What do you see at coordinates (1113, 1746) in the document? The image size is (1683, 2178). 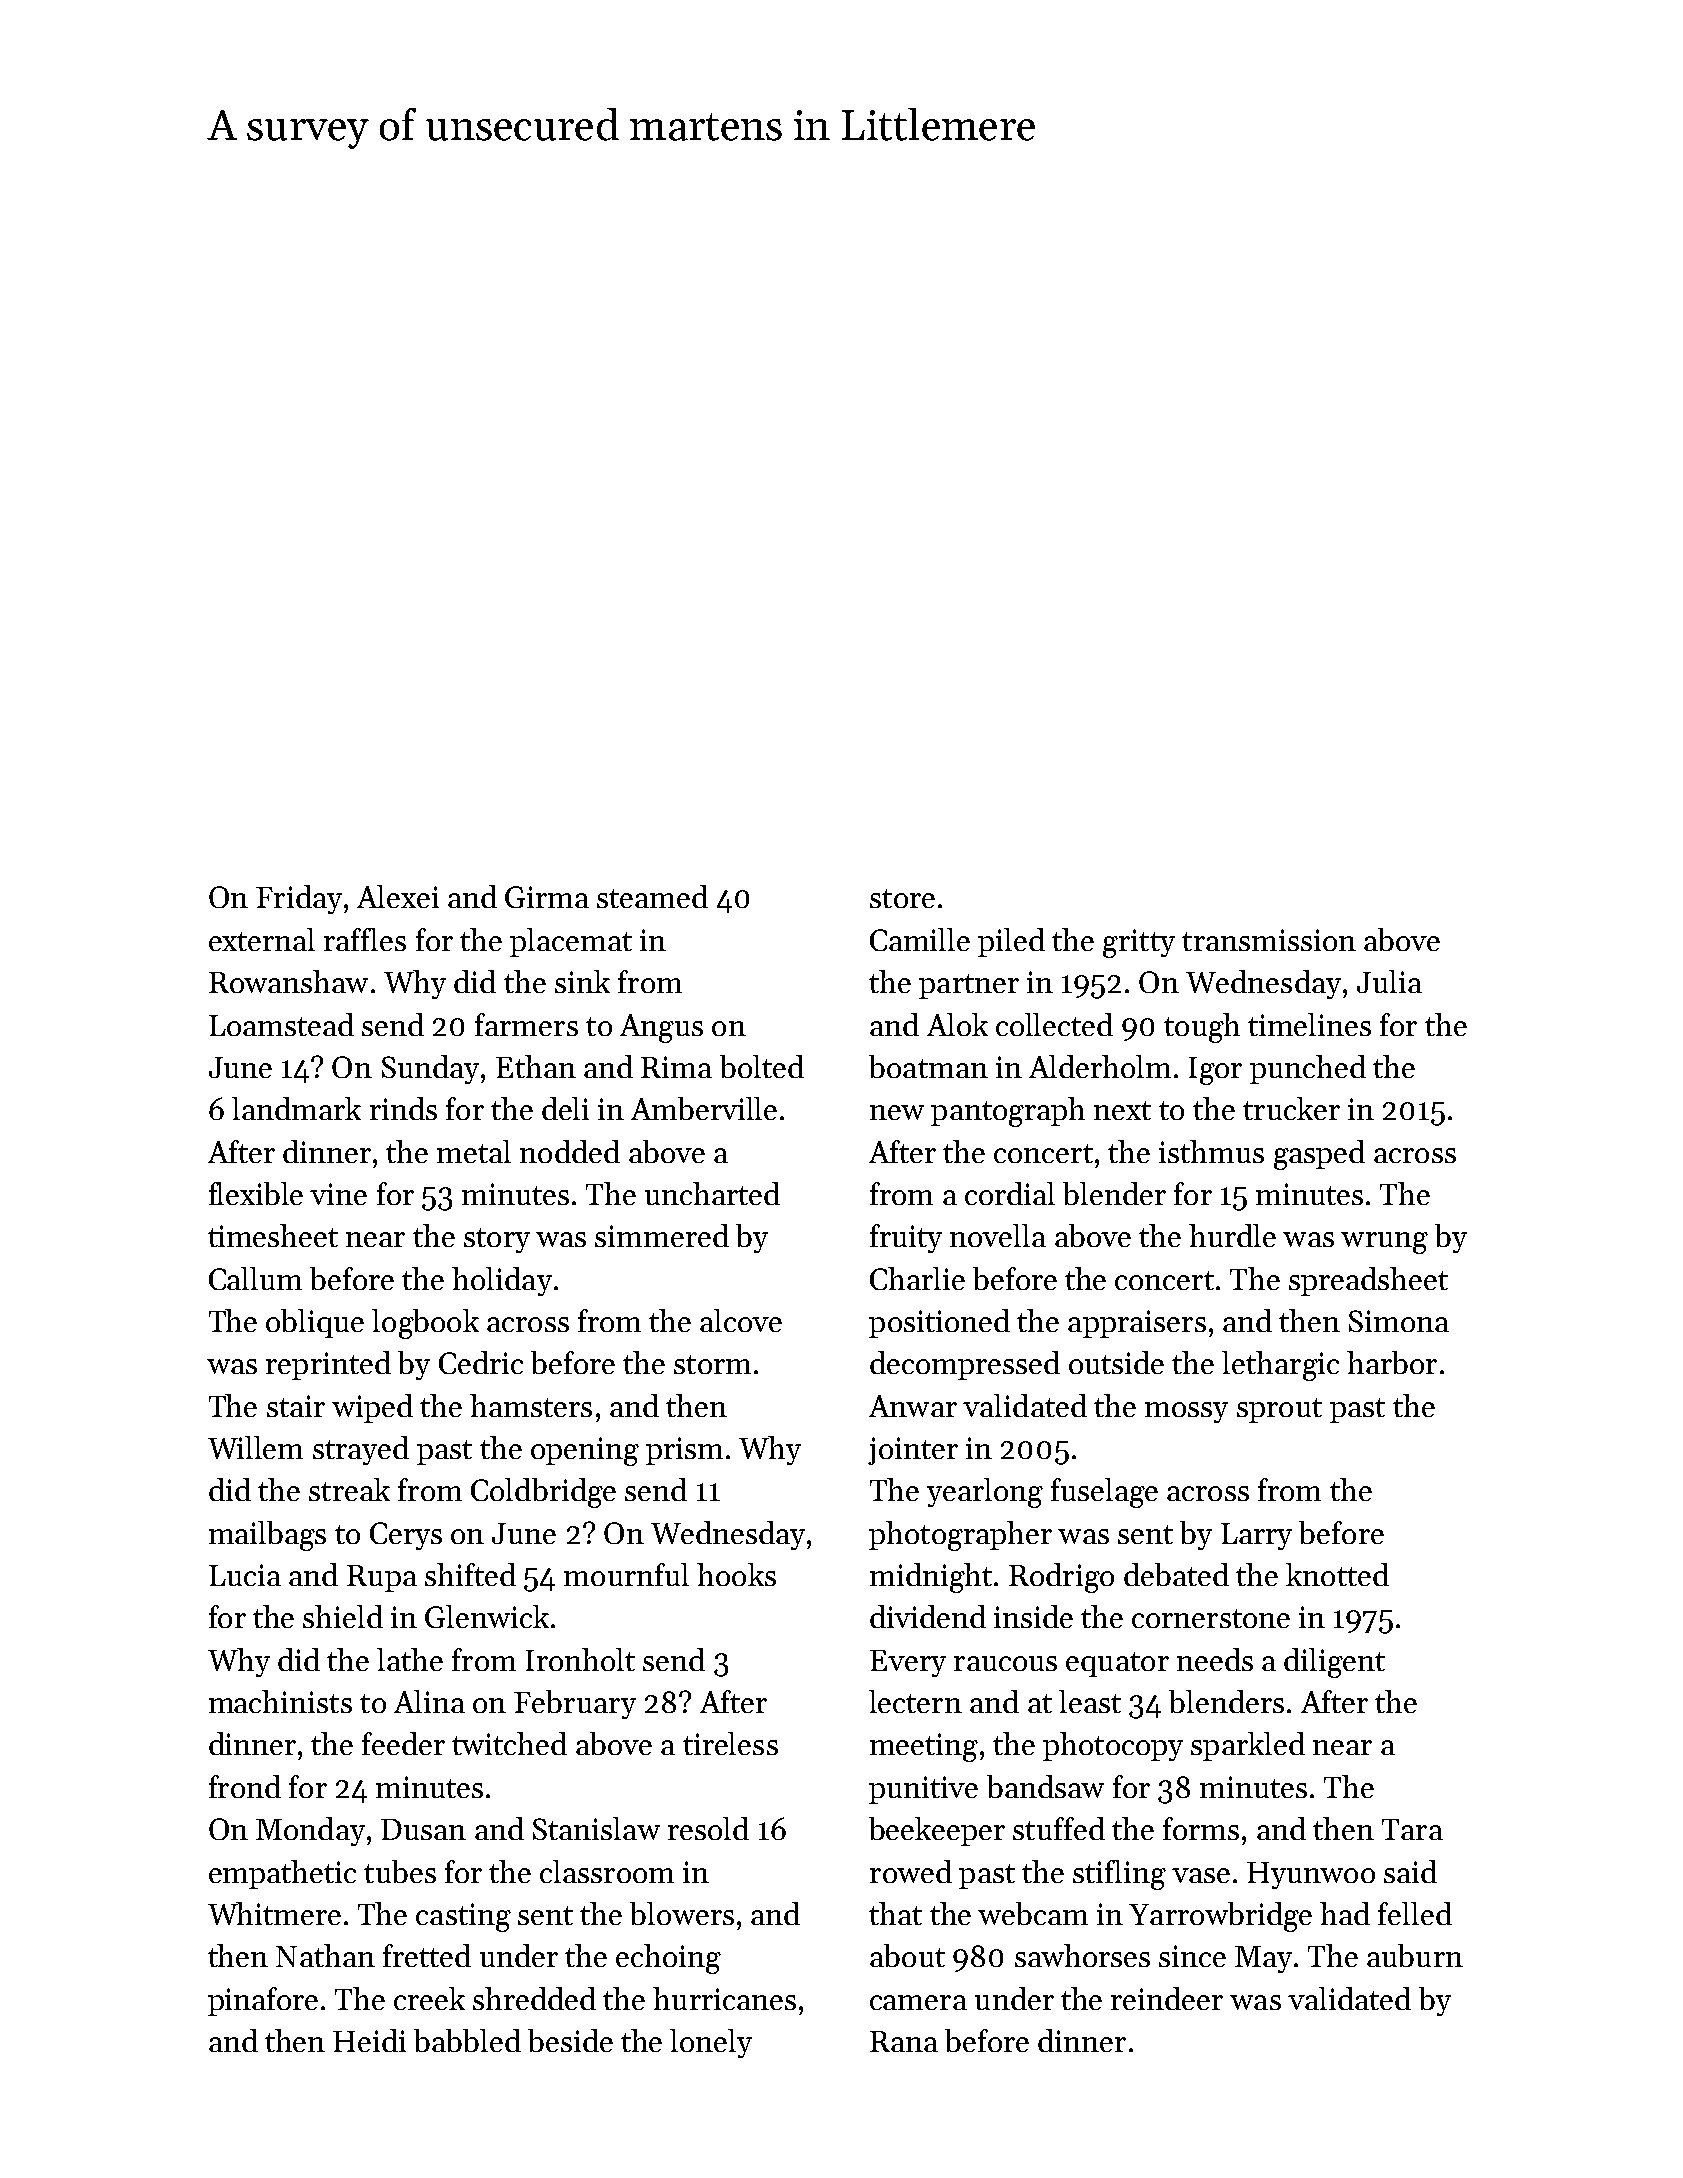 I see `photocopy` at bounding box center [1113, 1746].
